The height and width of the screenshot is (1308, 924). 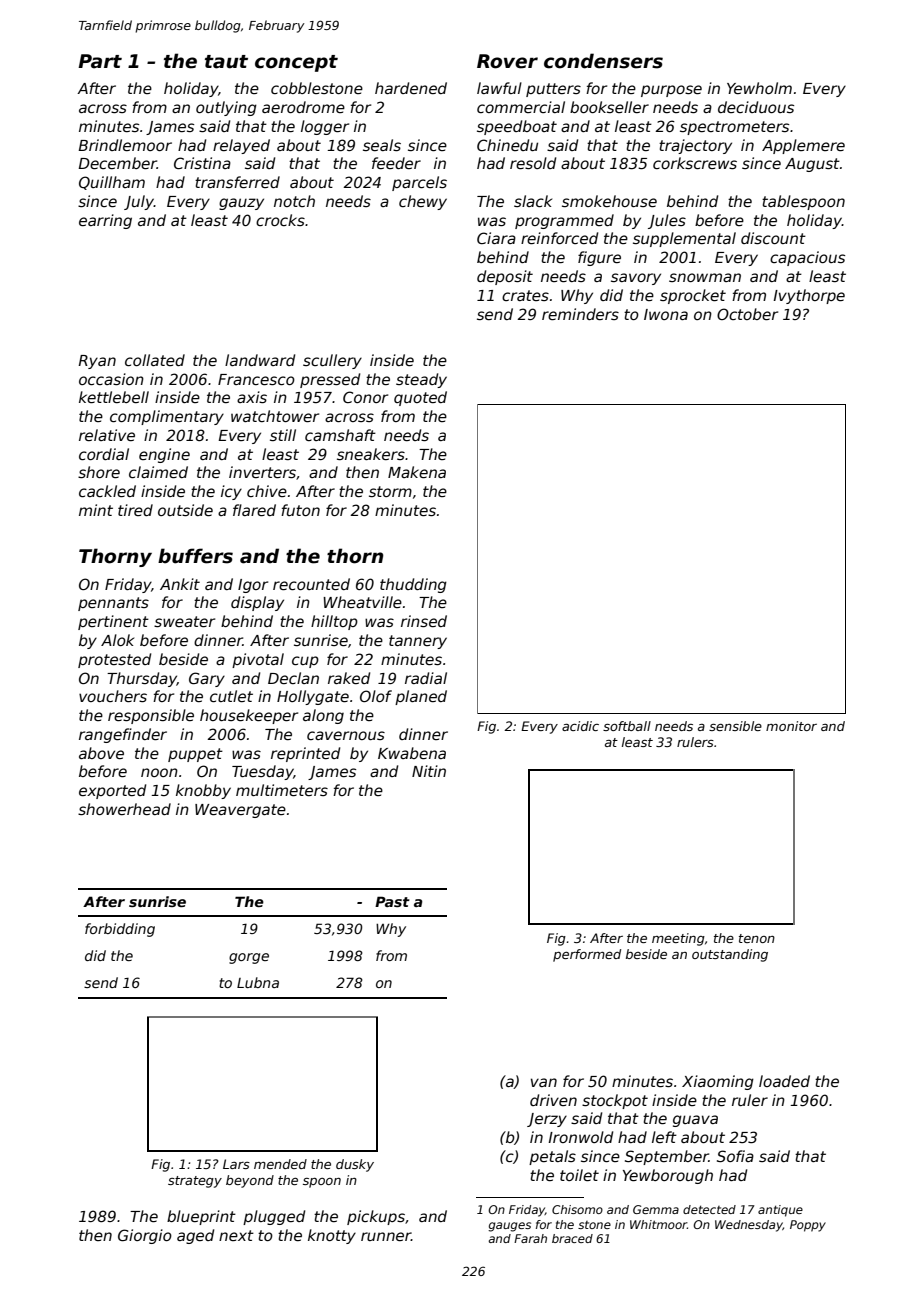 I want to click on October, so click(x=747, y=314).
